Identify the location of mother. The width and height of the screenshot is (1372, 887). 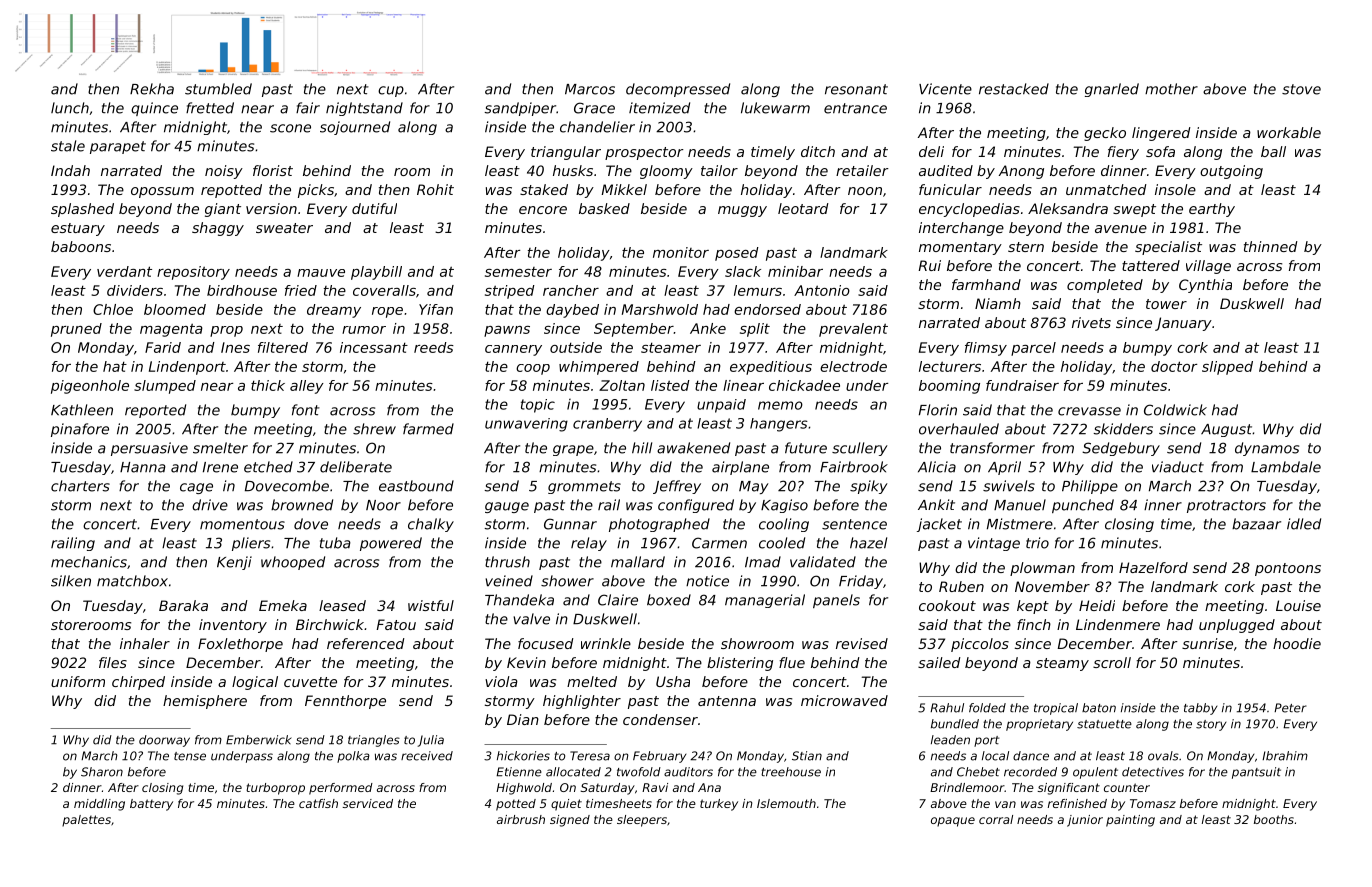
(1171, 89).
